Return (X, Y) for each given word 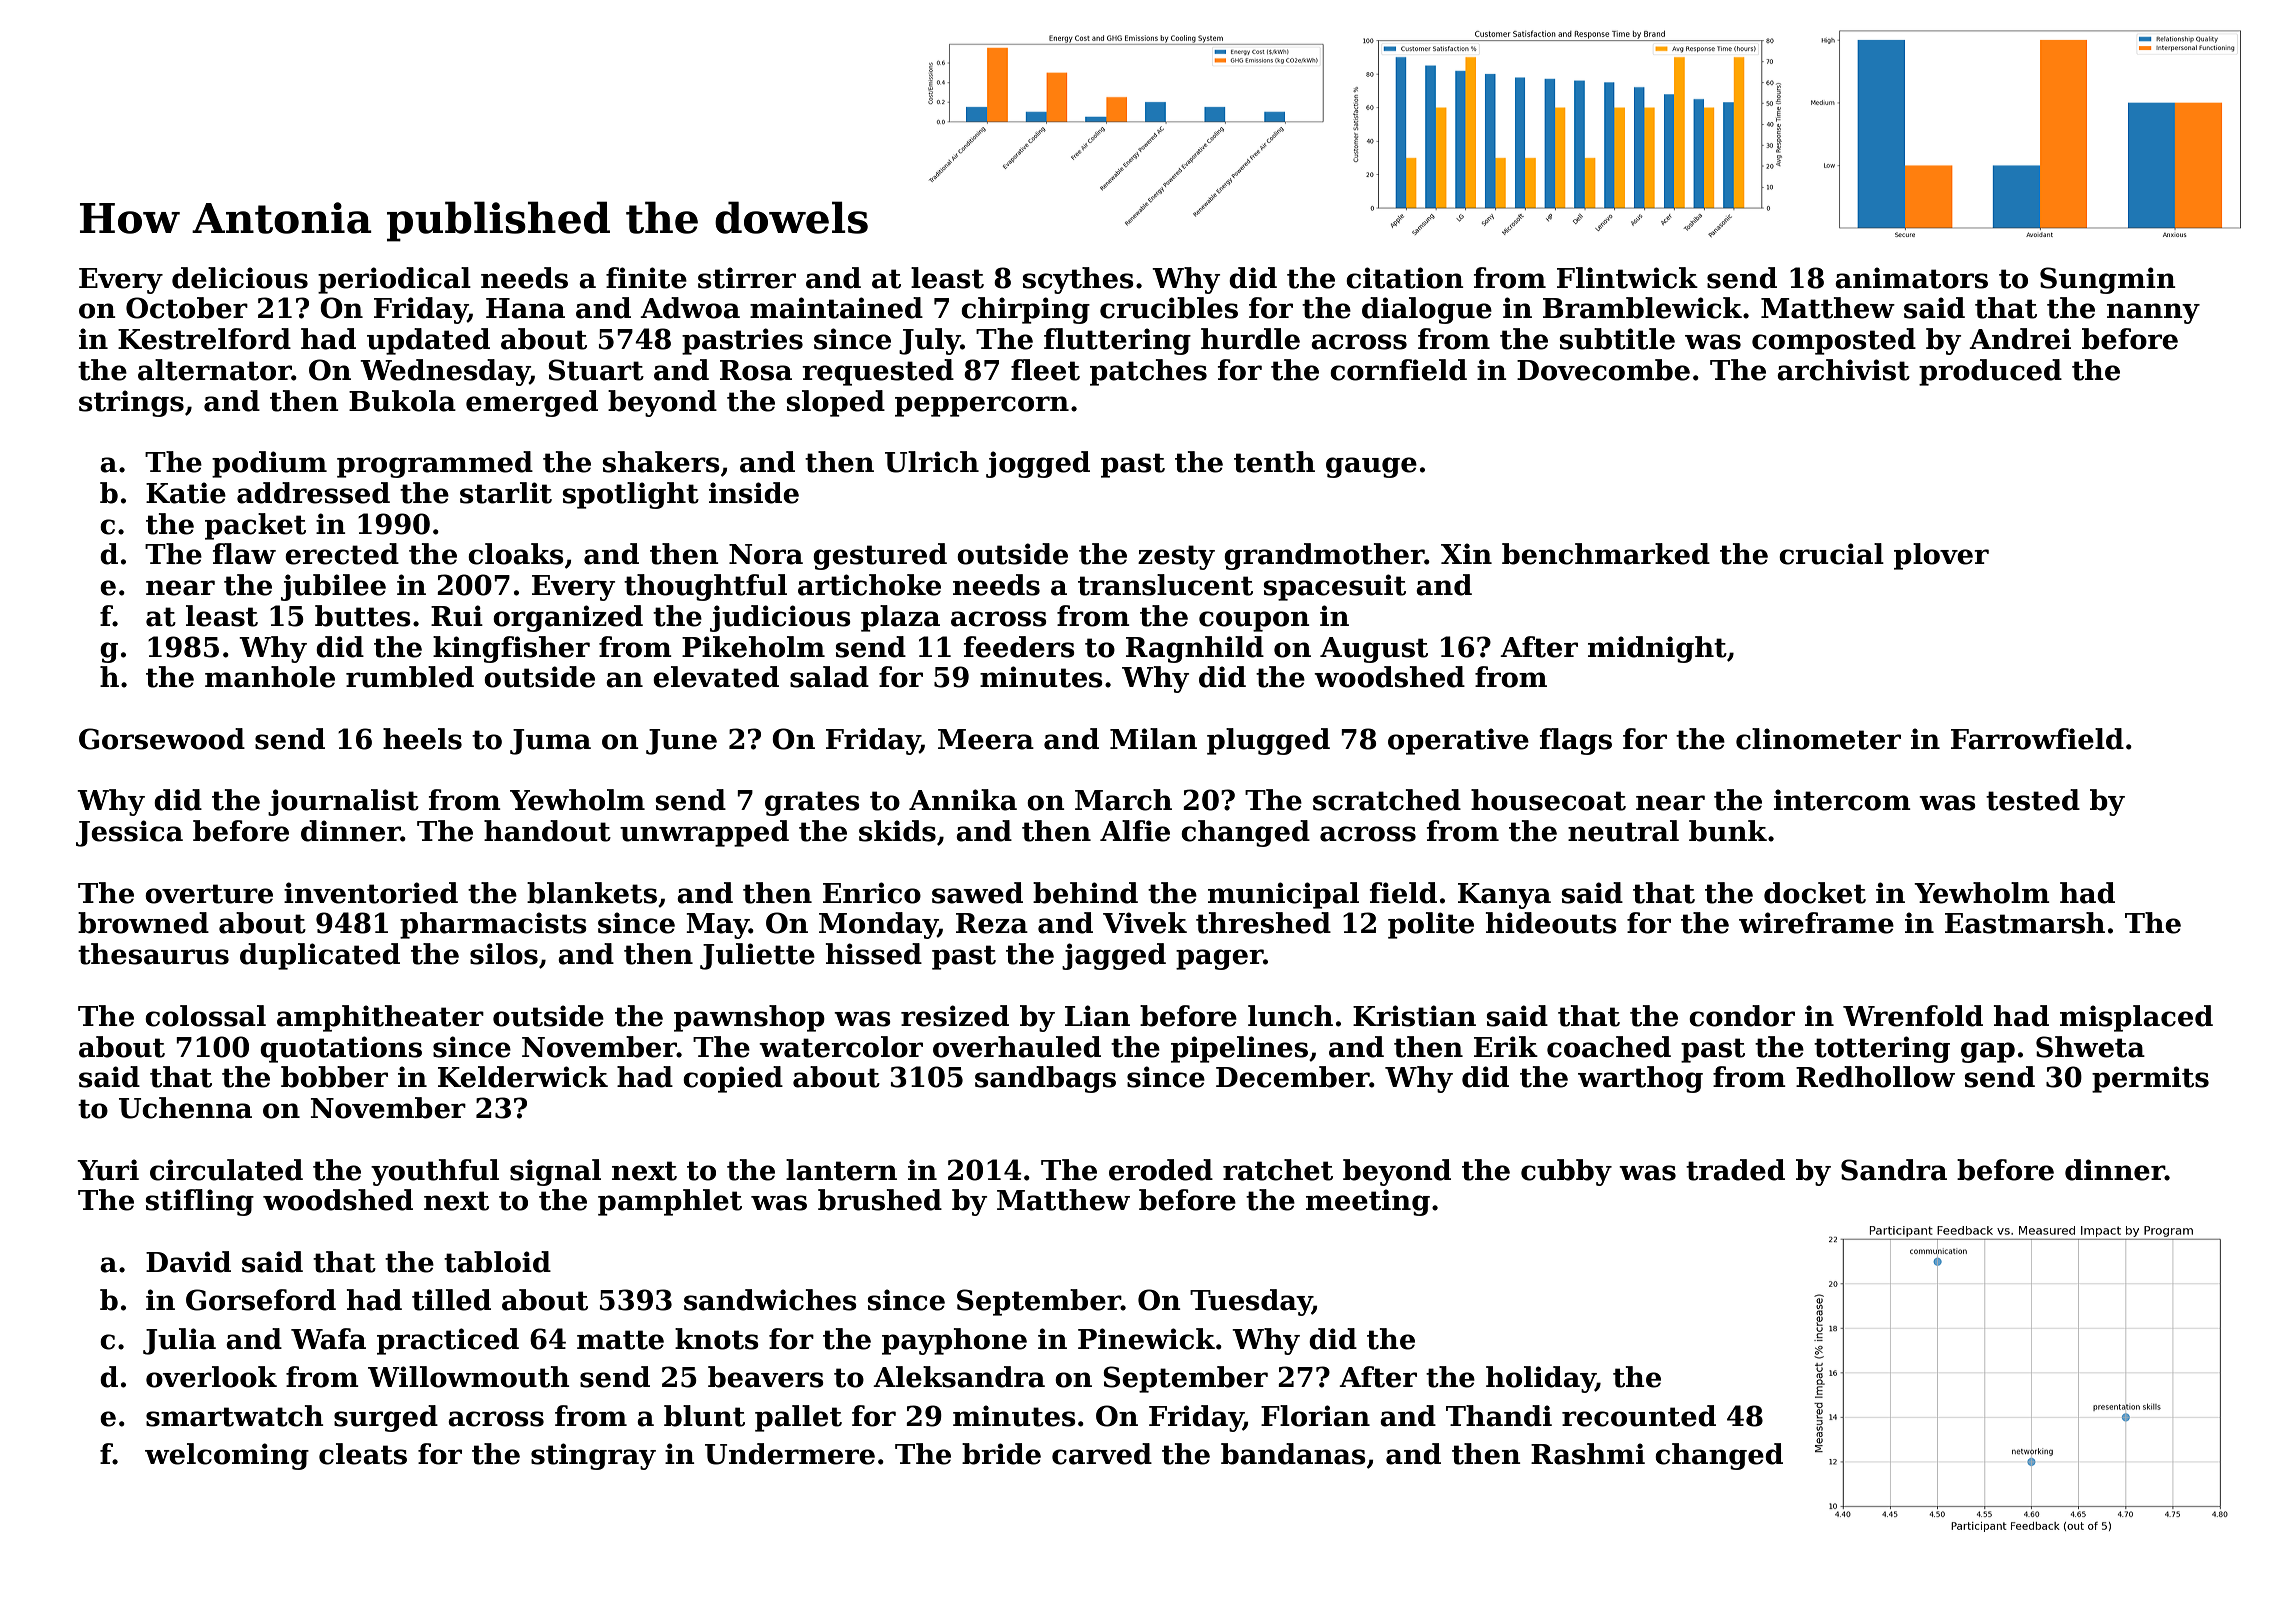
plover (1941, 556)
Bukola (402, 401)
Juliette (757, 956)
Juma (550, 742)
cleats (363, 1454)
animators (1911, 278)
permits (2150, 1079)
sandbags (1045, 1079)
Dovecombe (1603, 370)
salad (829, 677)
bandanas (1293, 1454)
